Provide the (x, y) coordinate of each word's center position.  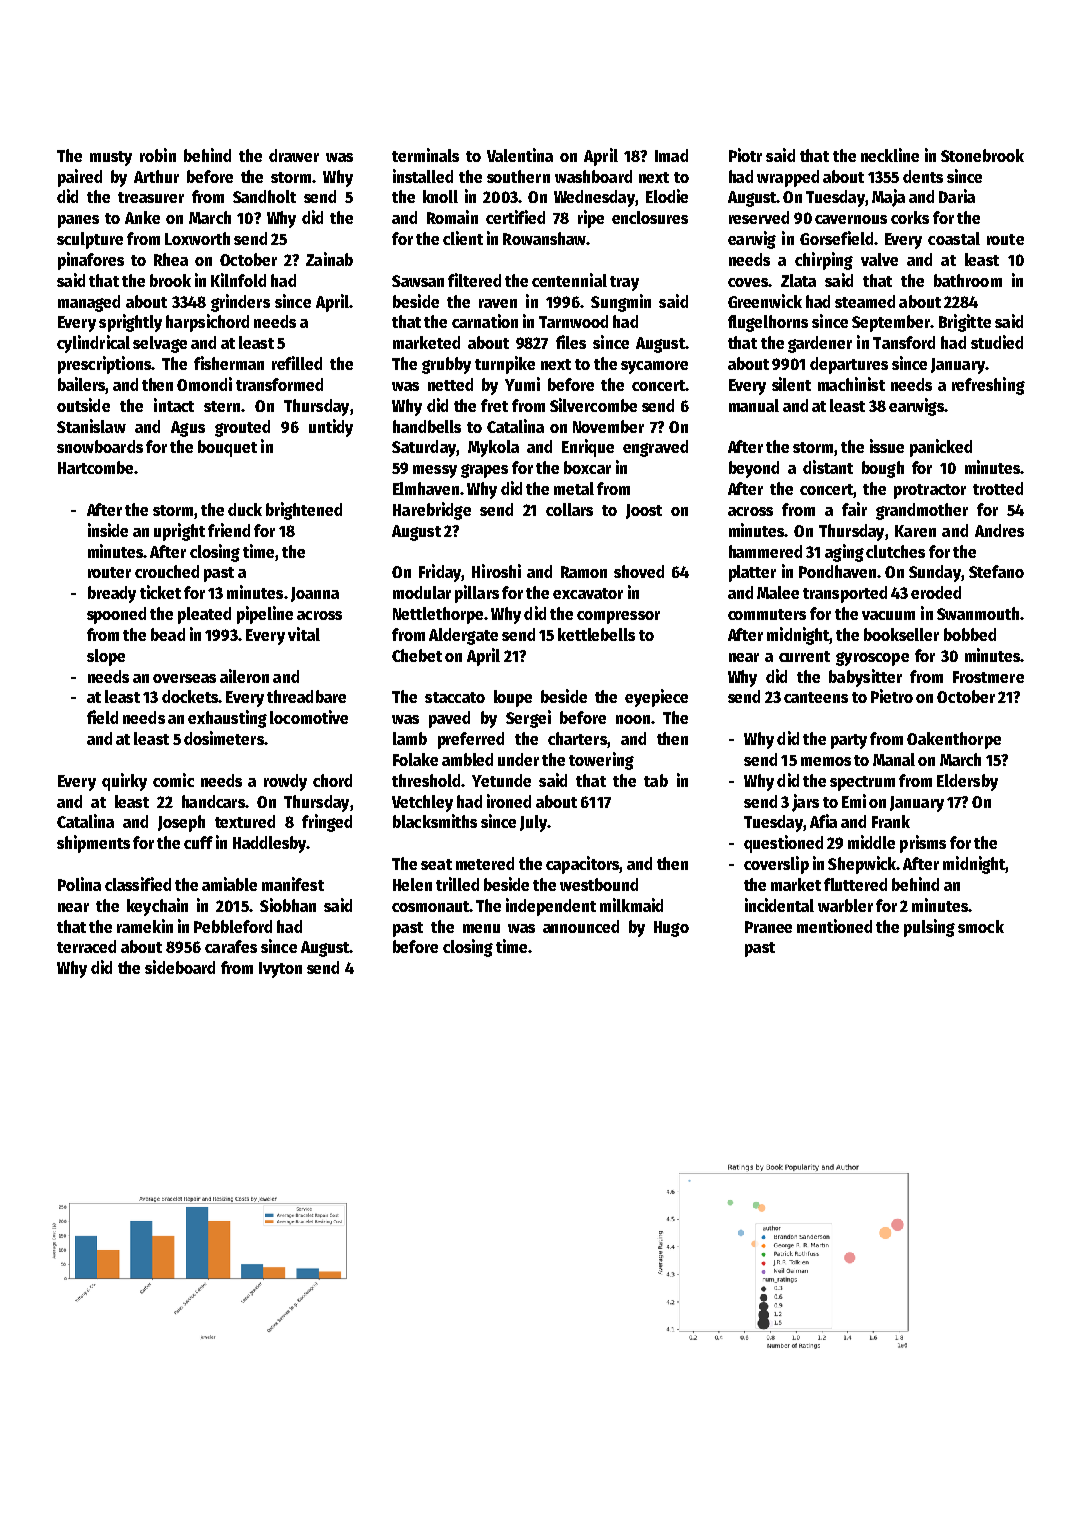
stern (222, 406)
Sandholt (264, 196)
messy (435, 471)
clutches (895, 551)
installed (423, 176)
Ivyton (280, 970)
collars (569, 509)
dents (923, 176)
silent (791, 384)
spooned (116, 615)
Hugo (671, 929)
